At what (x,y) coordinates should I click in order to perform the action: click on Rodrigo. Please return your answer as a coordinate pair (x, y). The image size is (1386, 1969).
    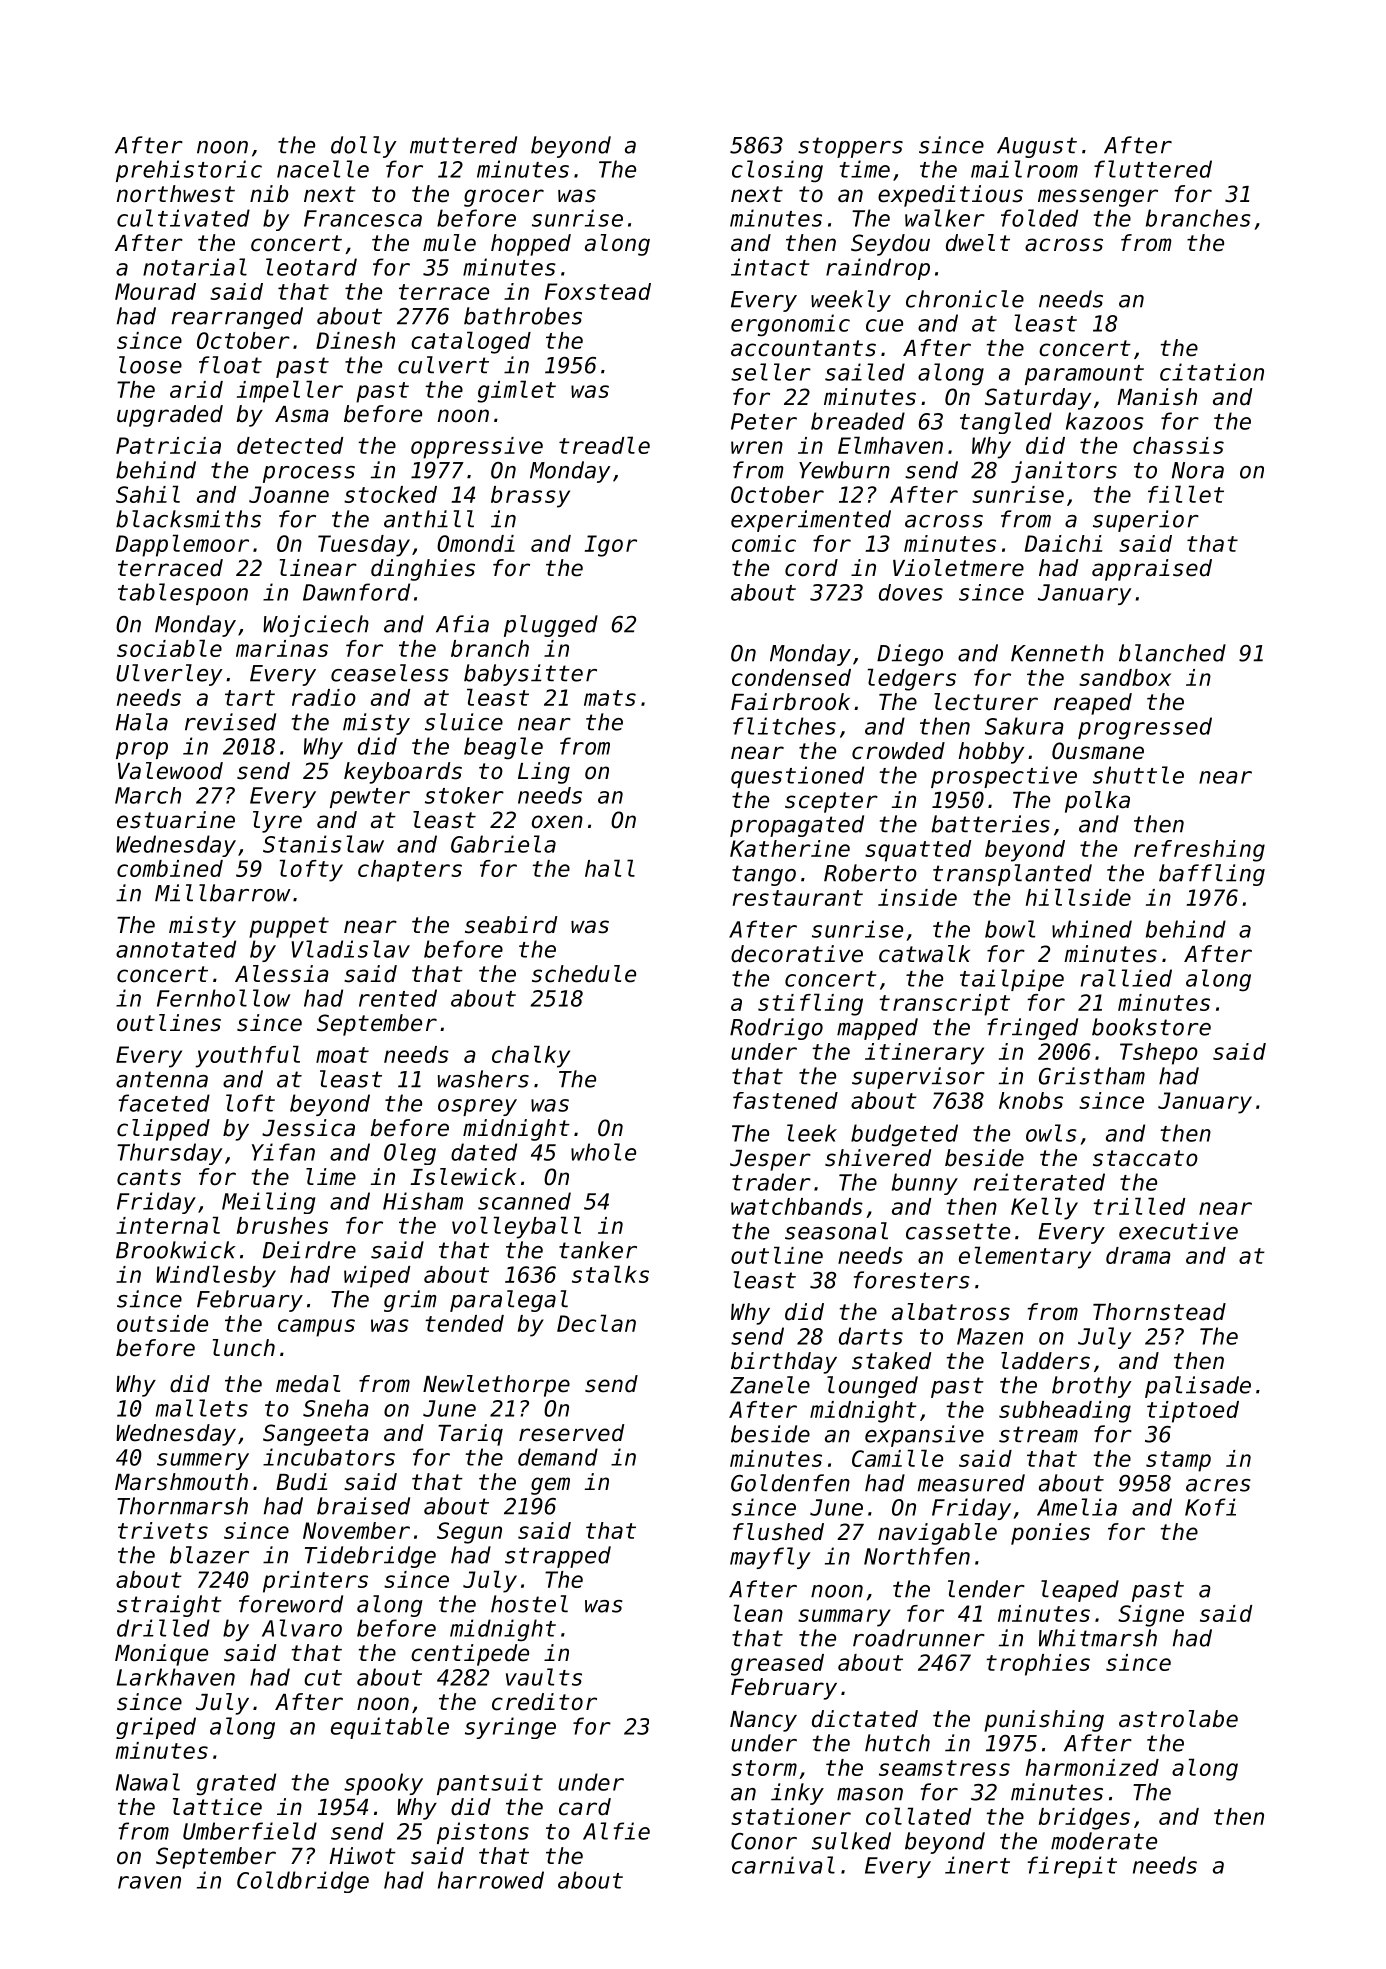
    Looking at the image, I should click on (776, 1029).
